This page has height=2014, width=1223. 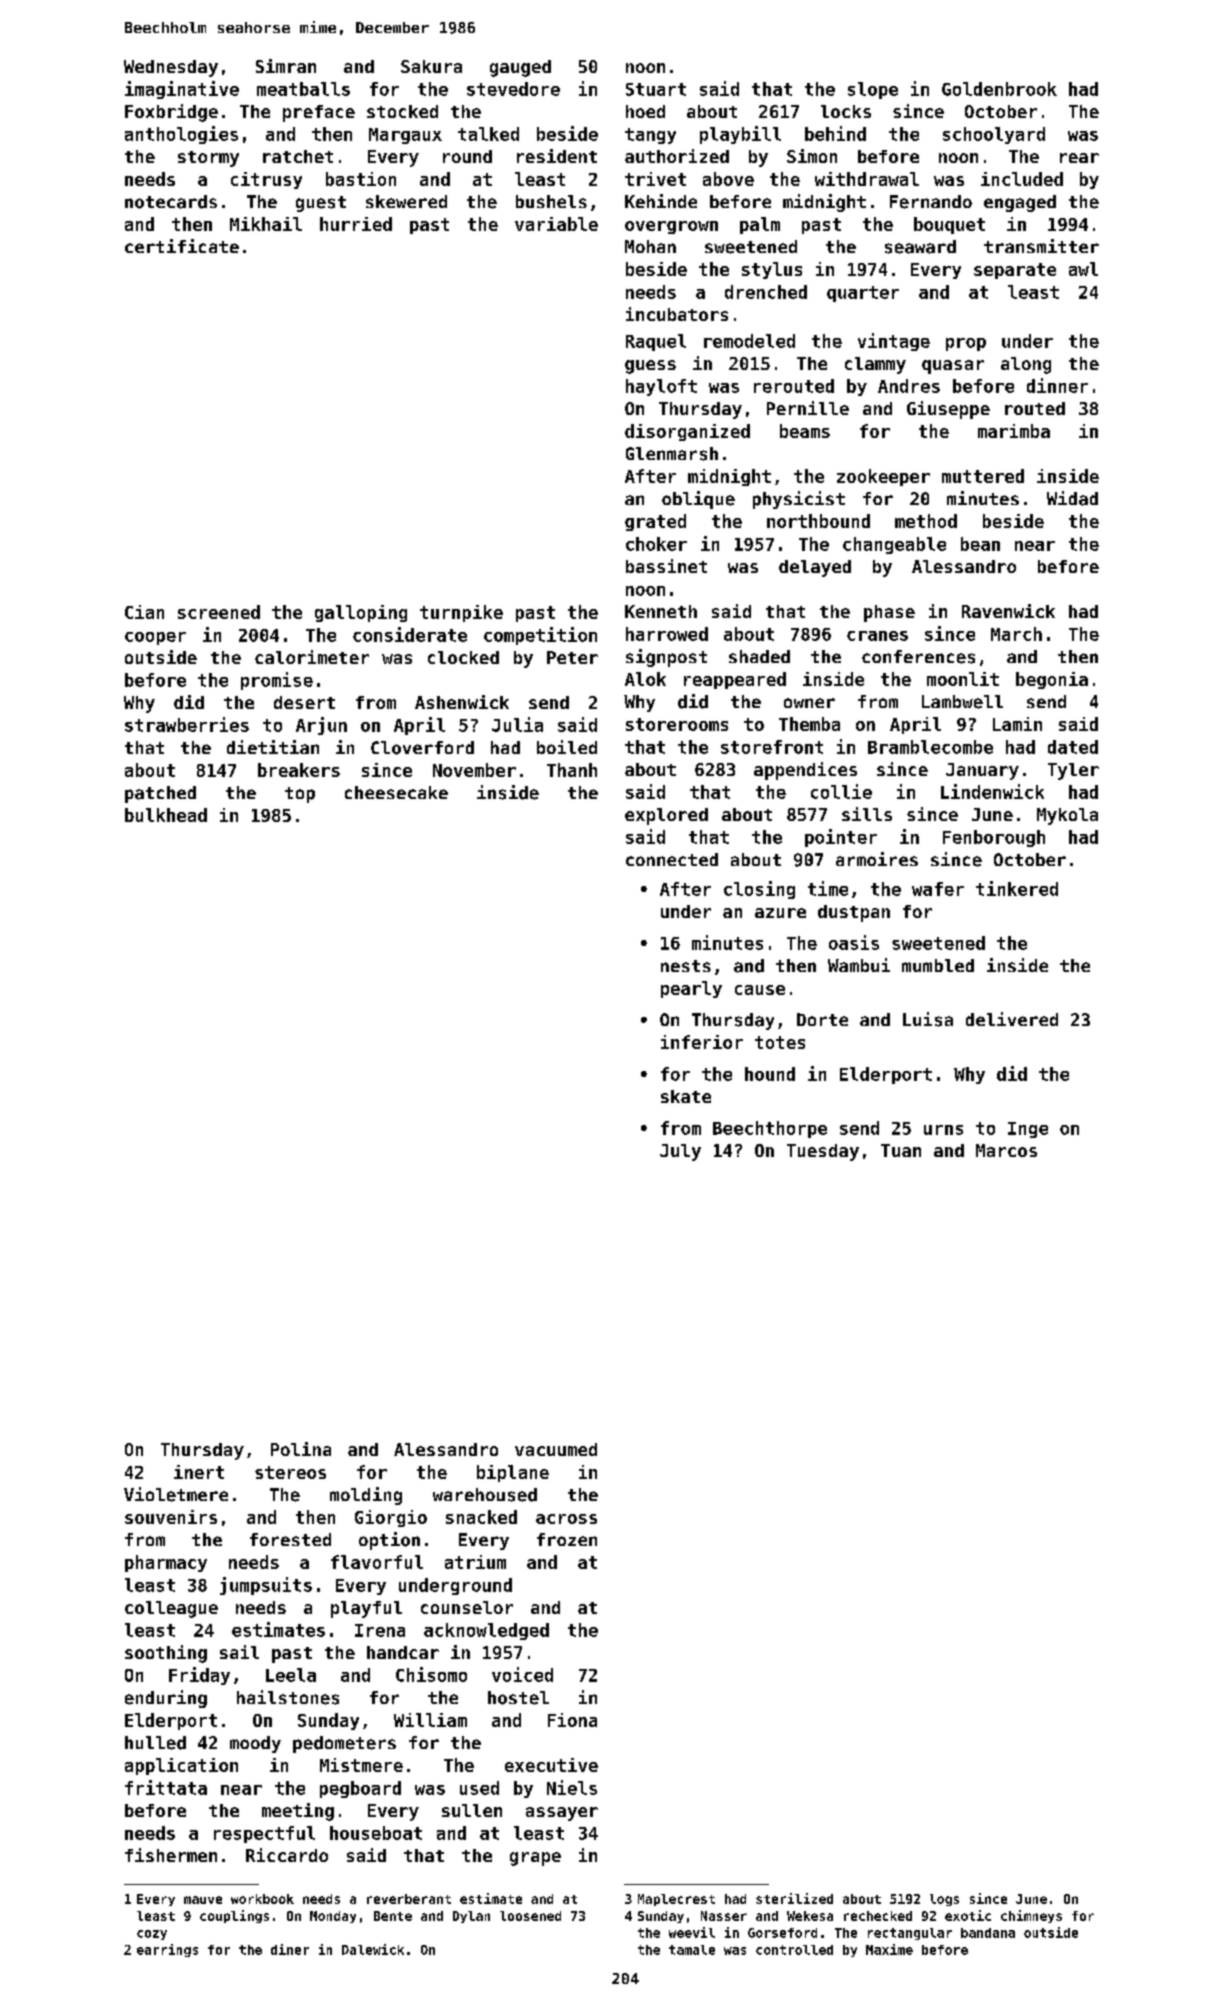 What do you see at coordinates (873, 90) in the page?
I see `slope` at bounding box center [873, 90].
